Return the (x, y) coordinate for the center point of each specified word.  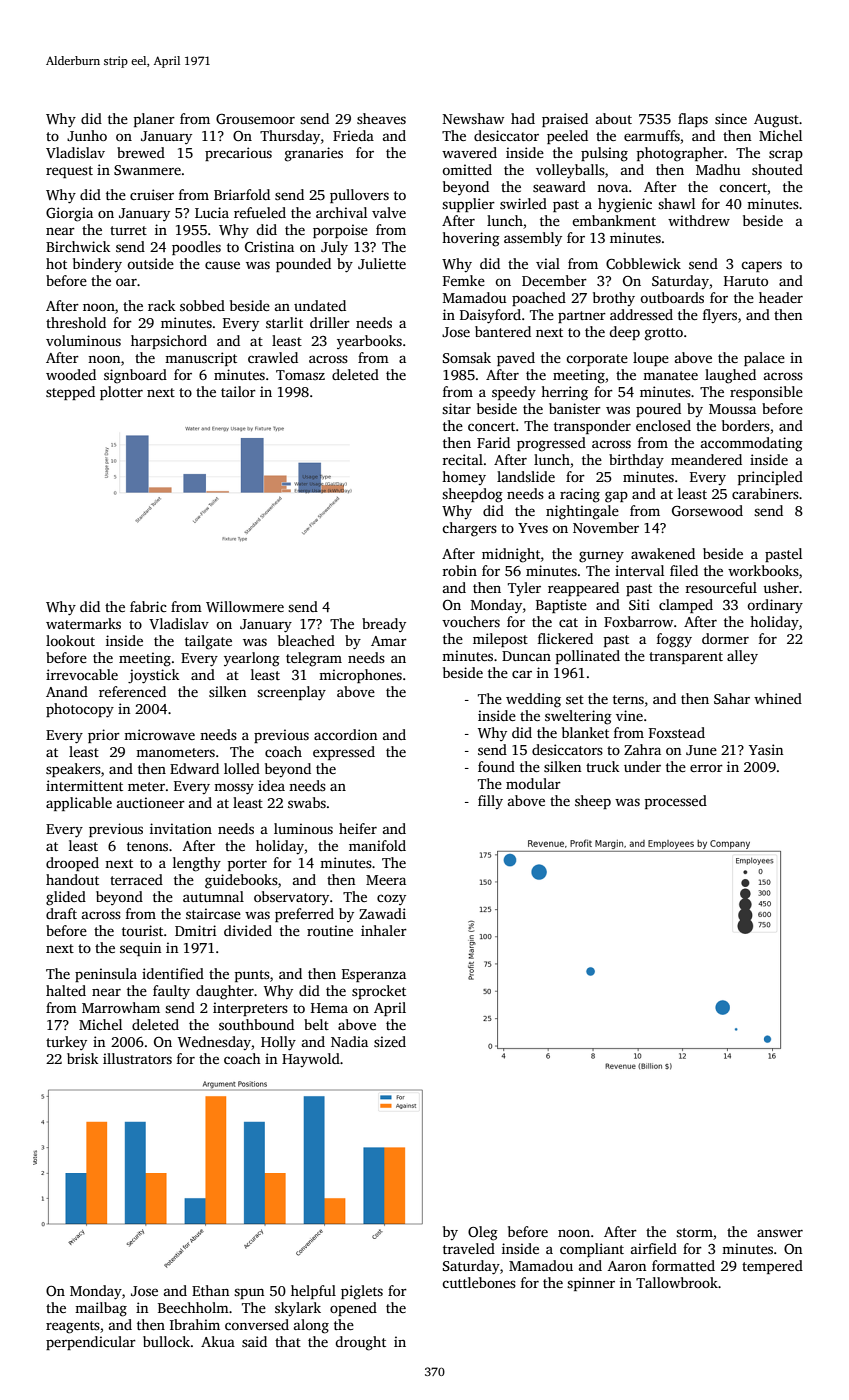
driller (330, 322)
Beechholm (193, 1307)
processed (676, 802)
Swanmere (147, 170)
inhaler (384, 930)
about (614, 118)
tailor (238, 391)
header (781, 297)
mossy (234, 789)
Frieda (353, 135)
